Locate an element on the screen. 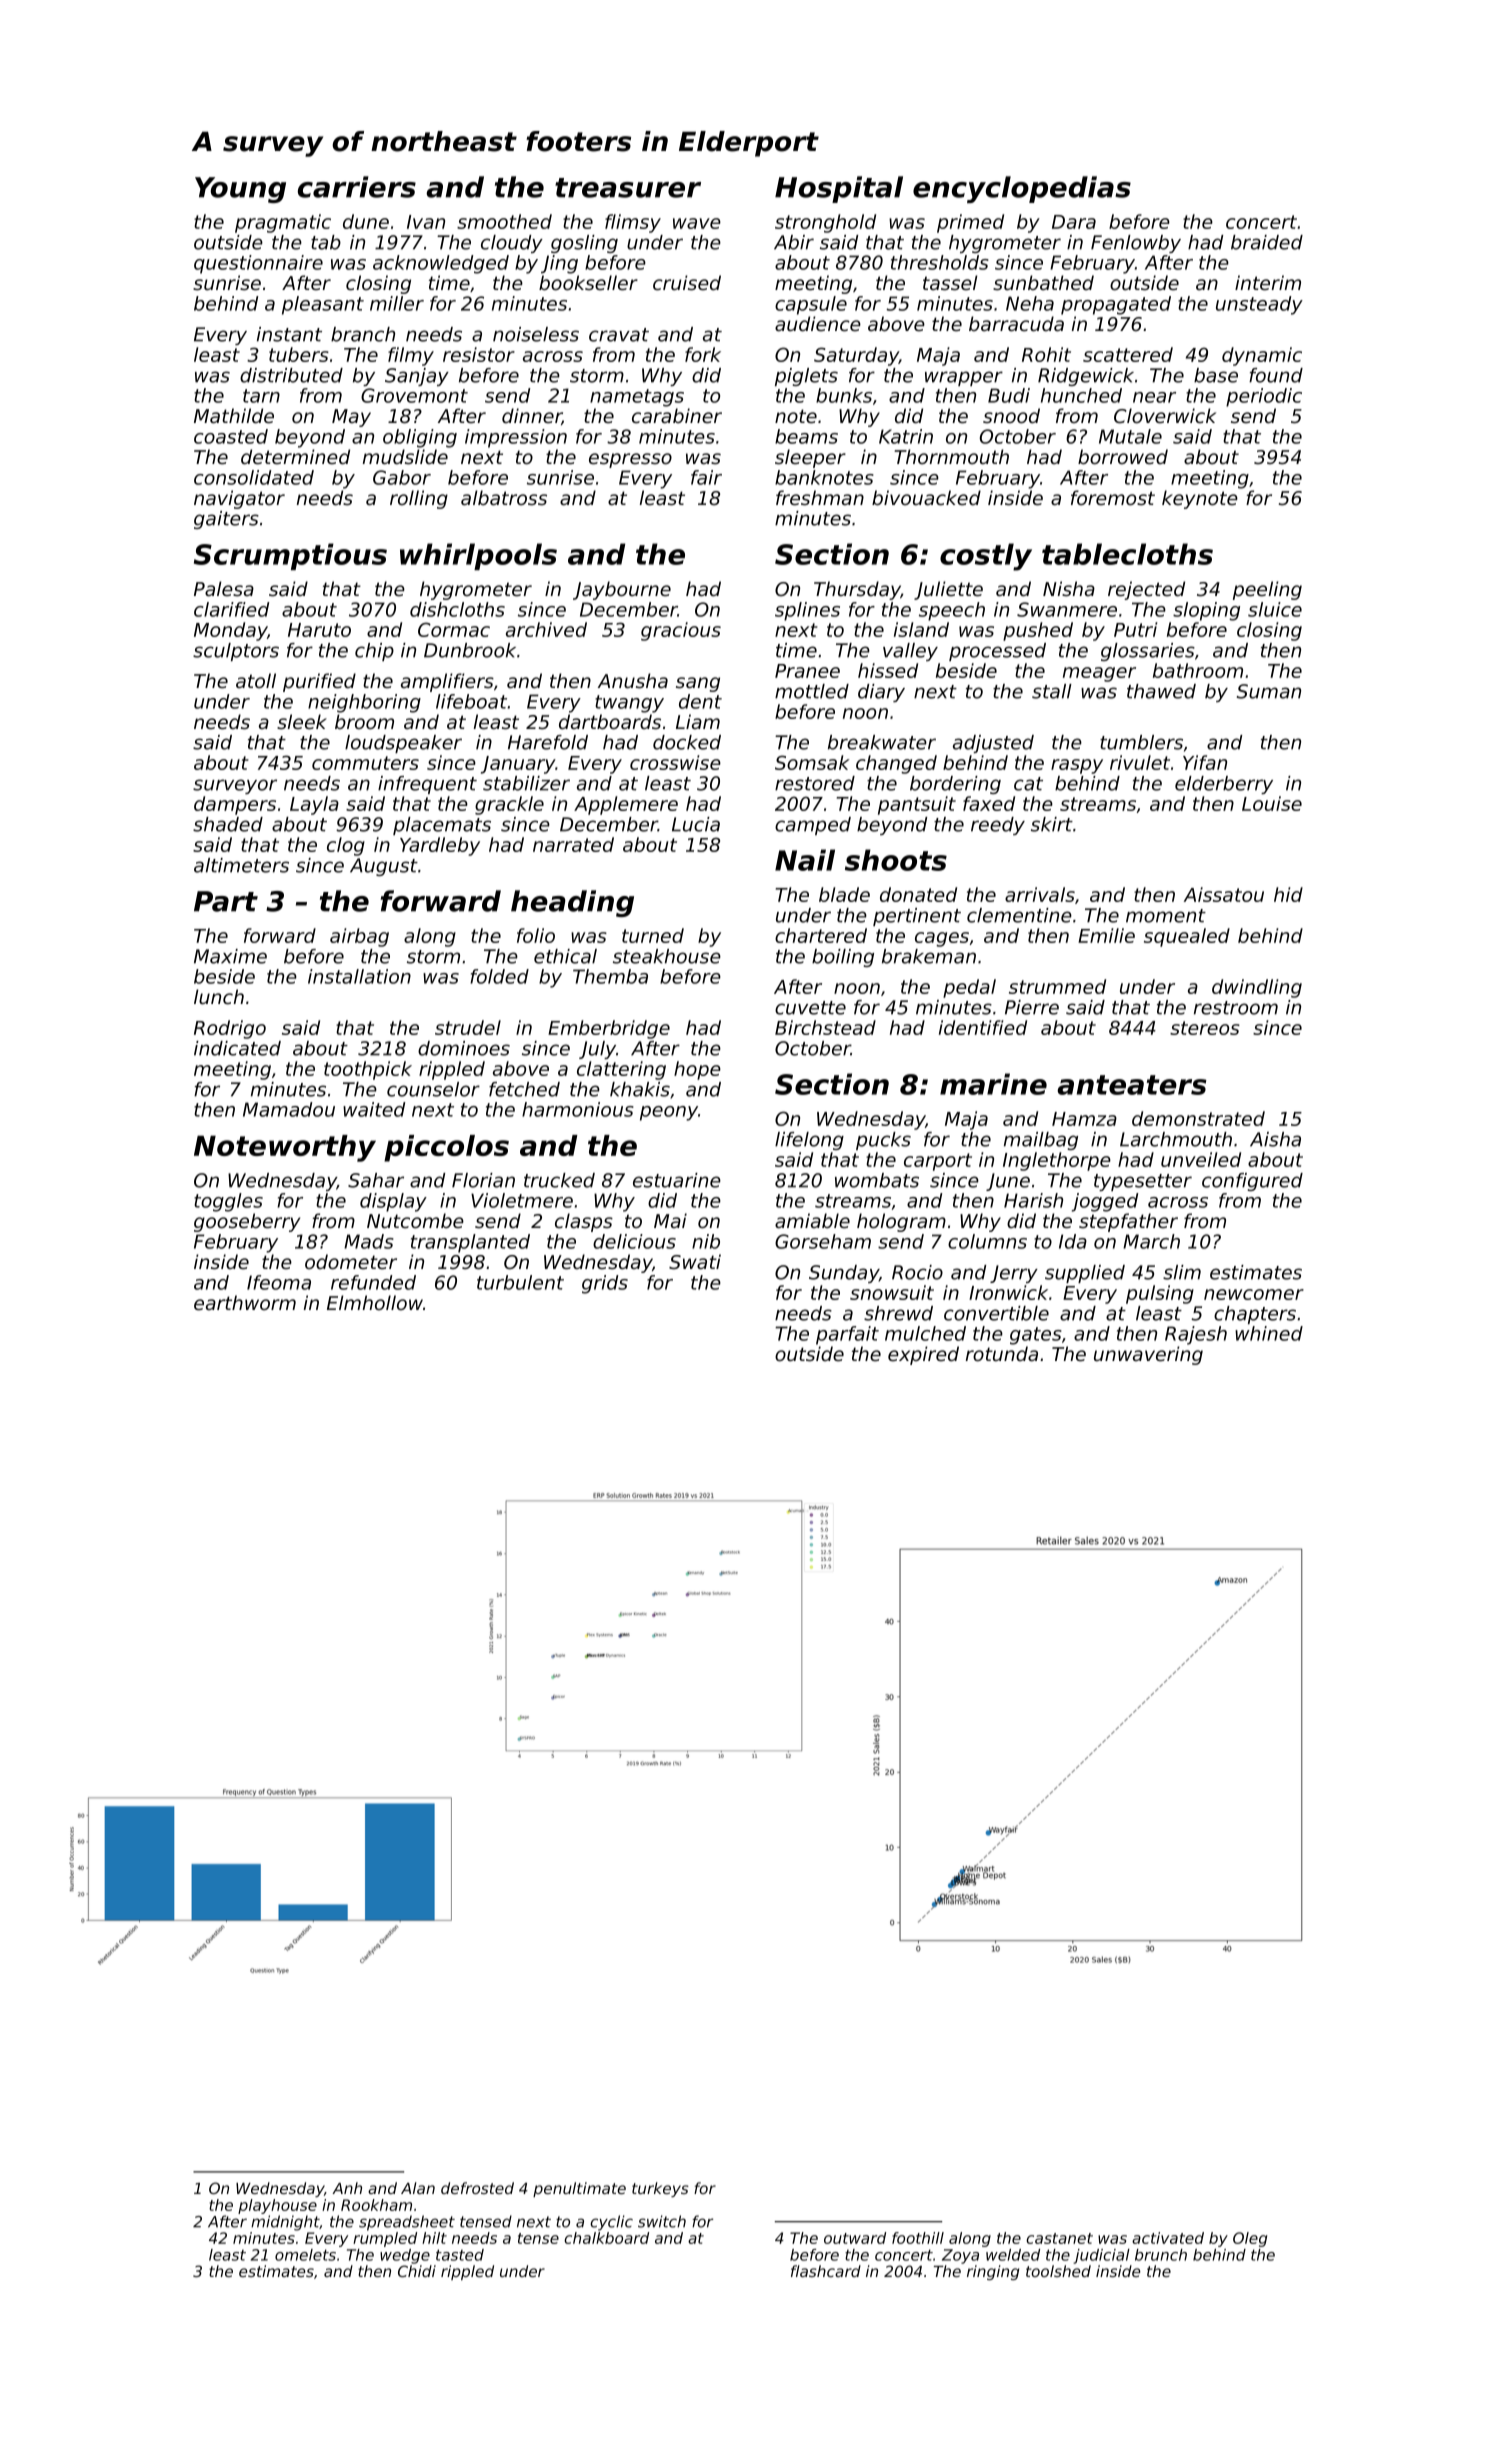  braided is located at coordinates (1267, 242).
